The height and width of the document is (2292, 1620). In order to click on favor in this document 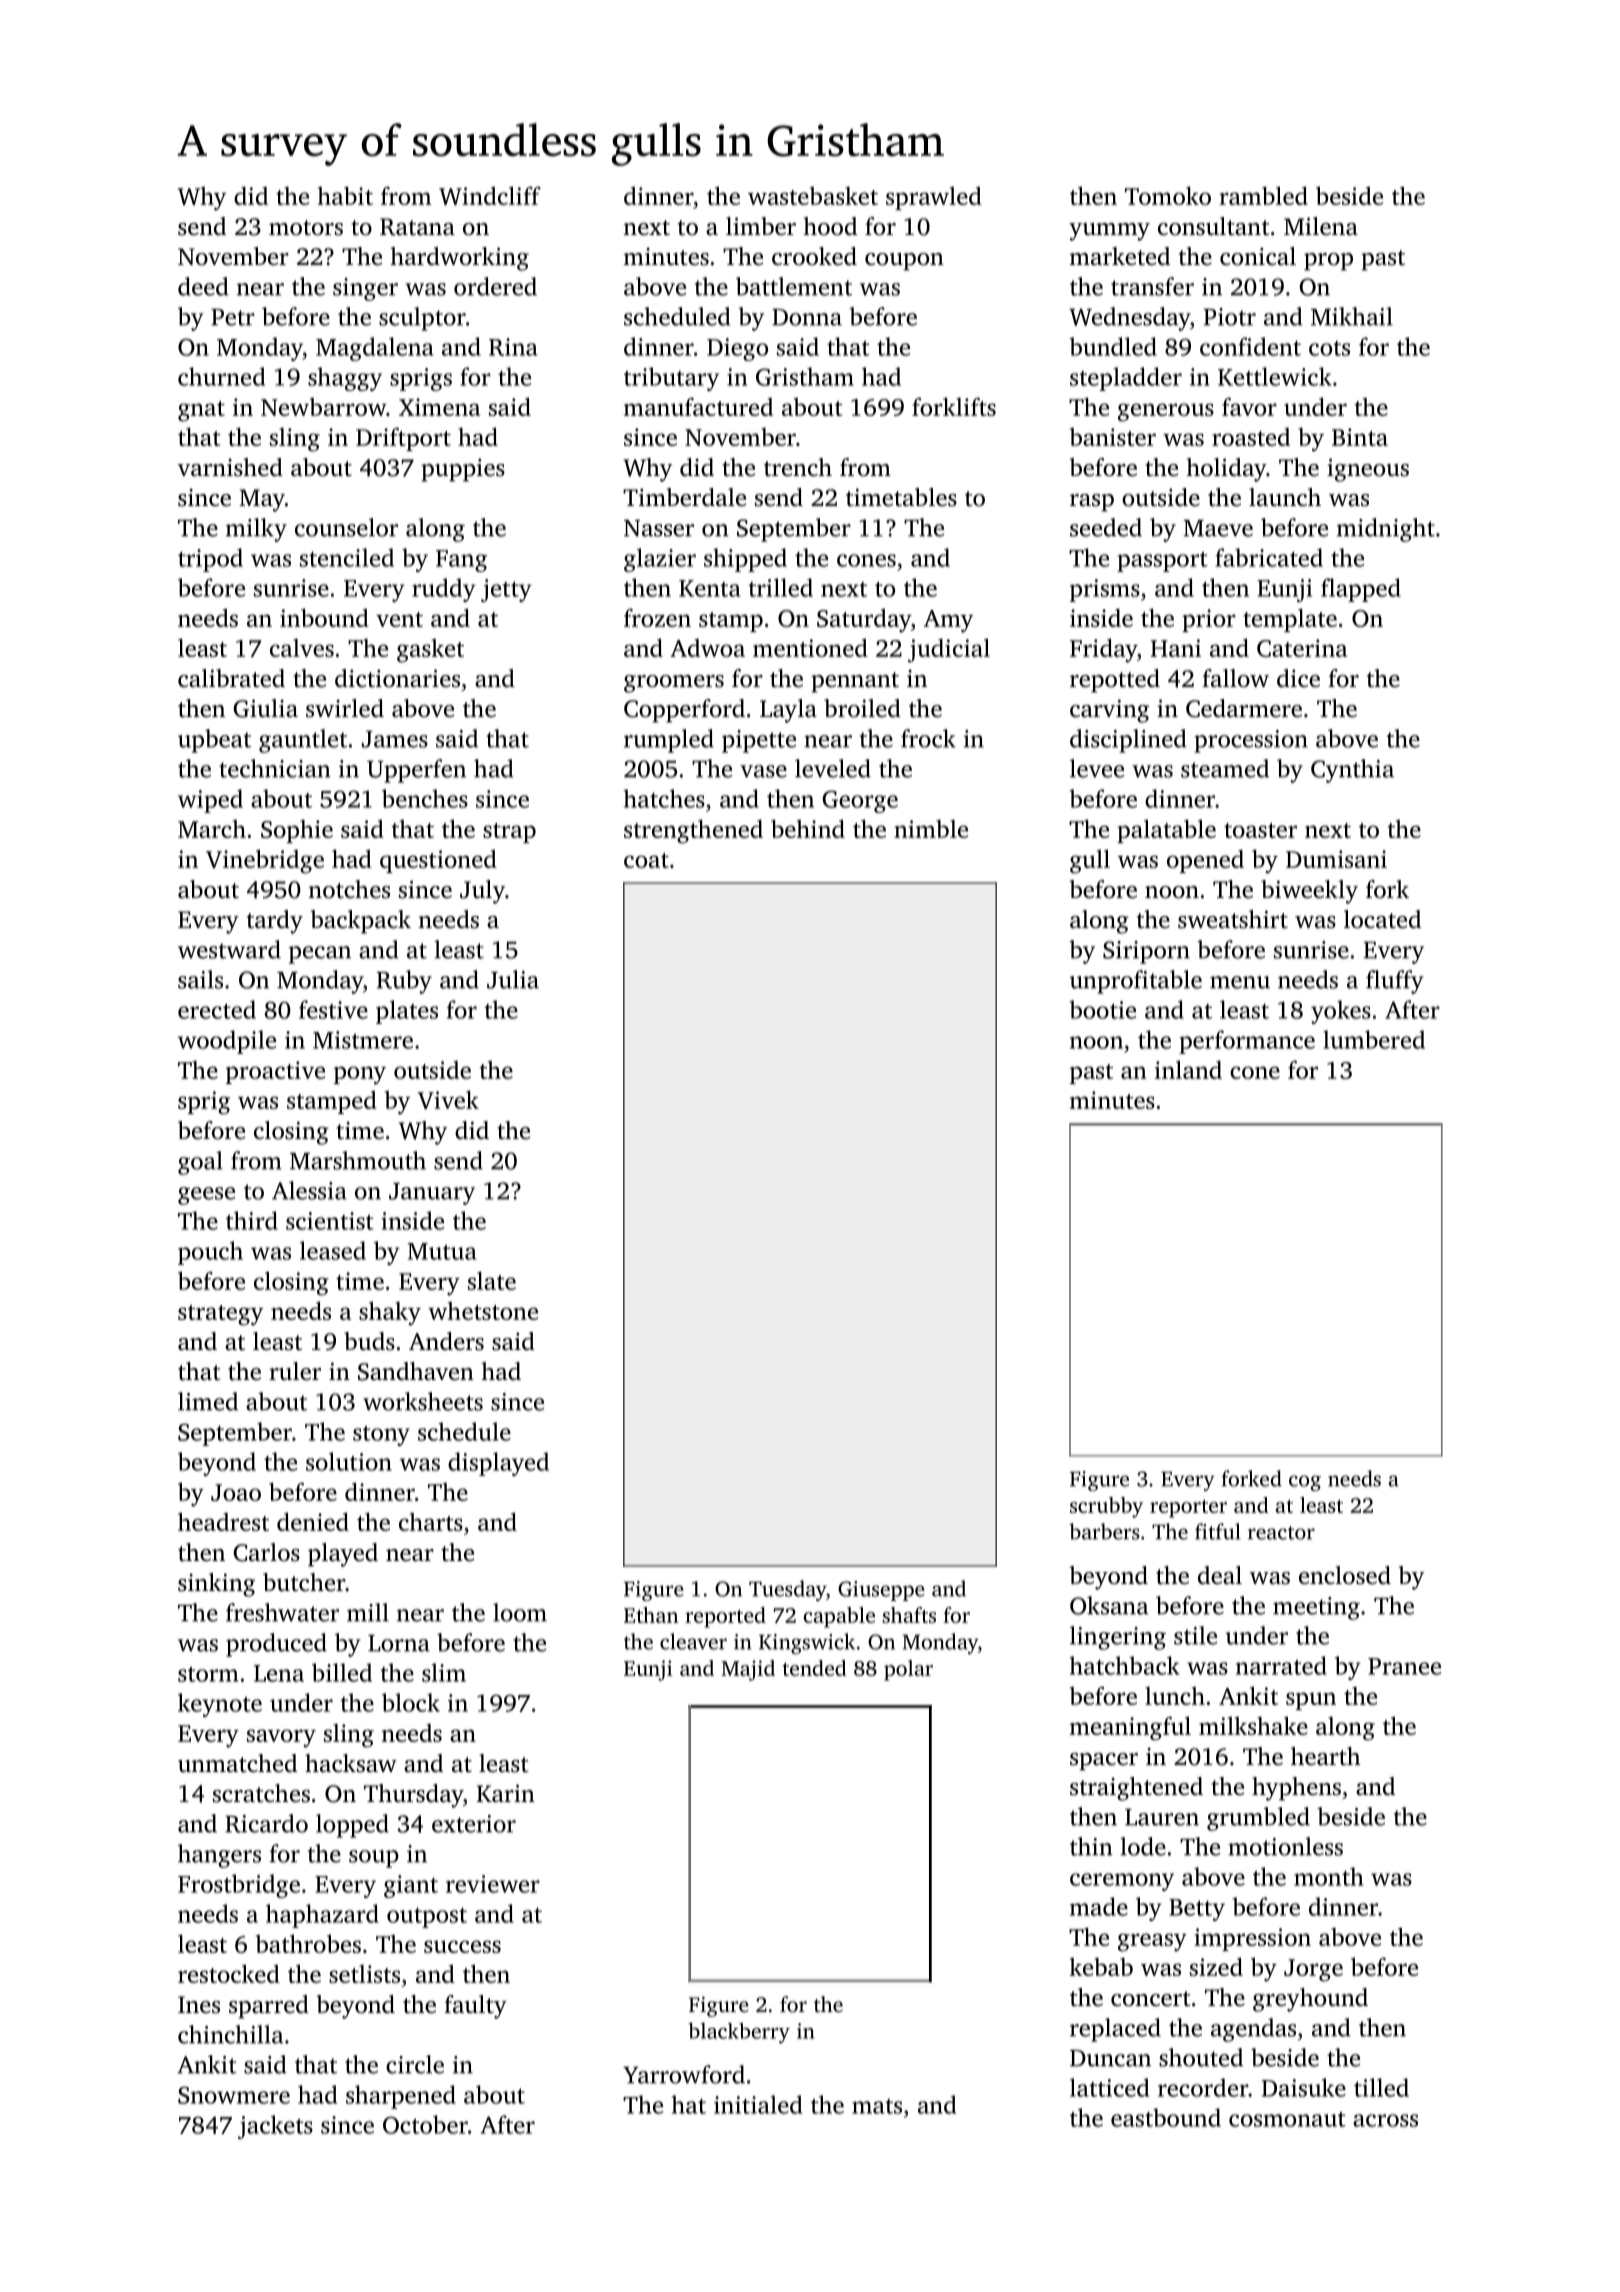, I will do `click(1249, 407)`.
